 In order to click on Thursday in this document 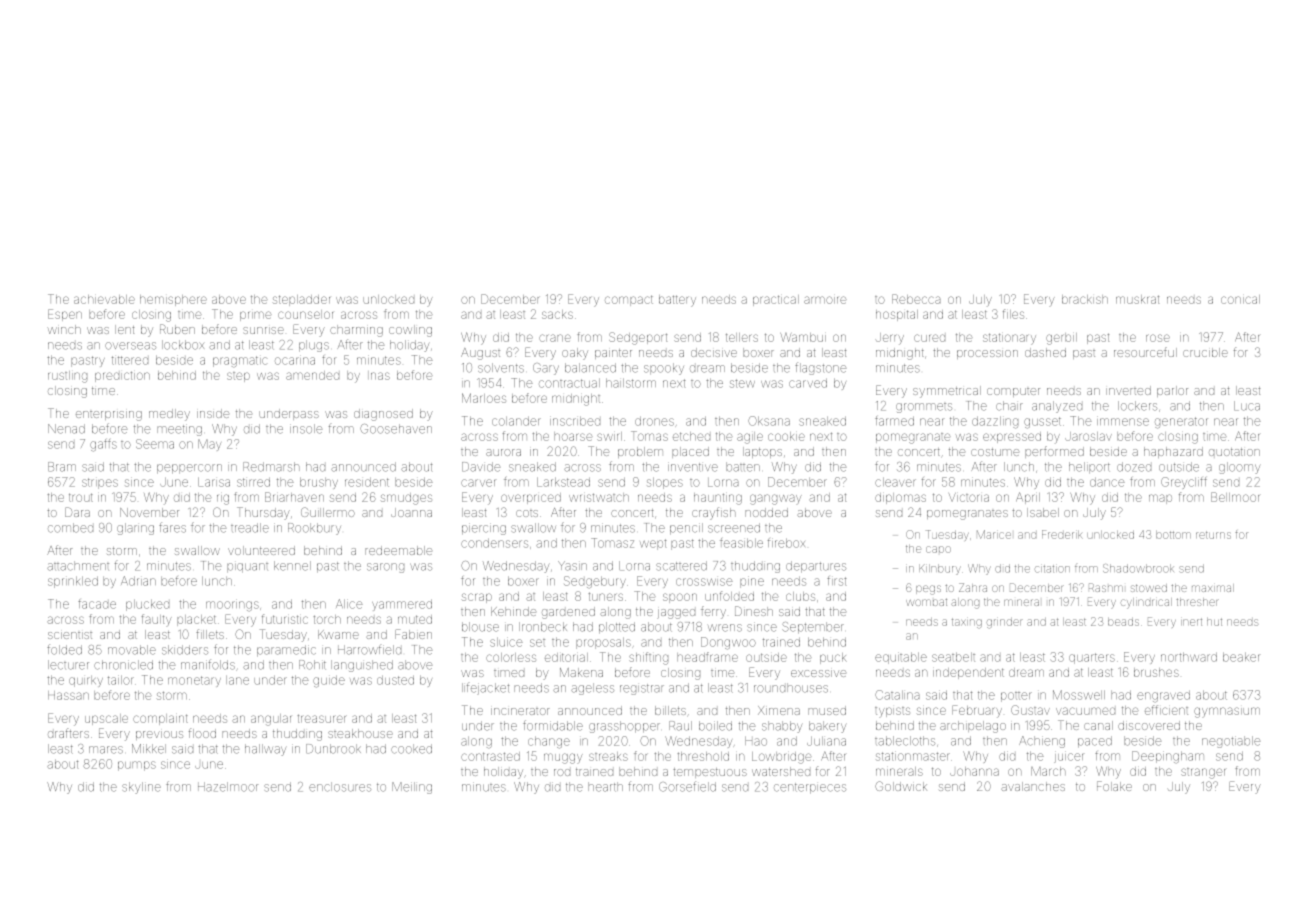, I will do `click(263, 513)`.
